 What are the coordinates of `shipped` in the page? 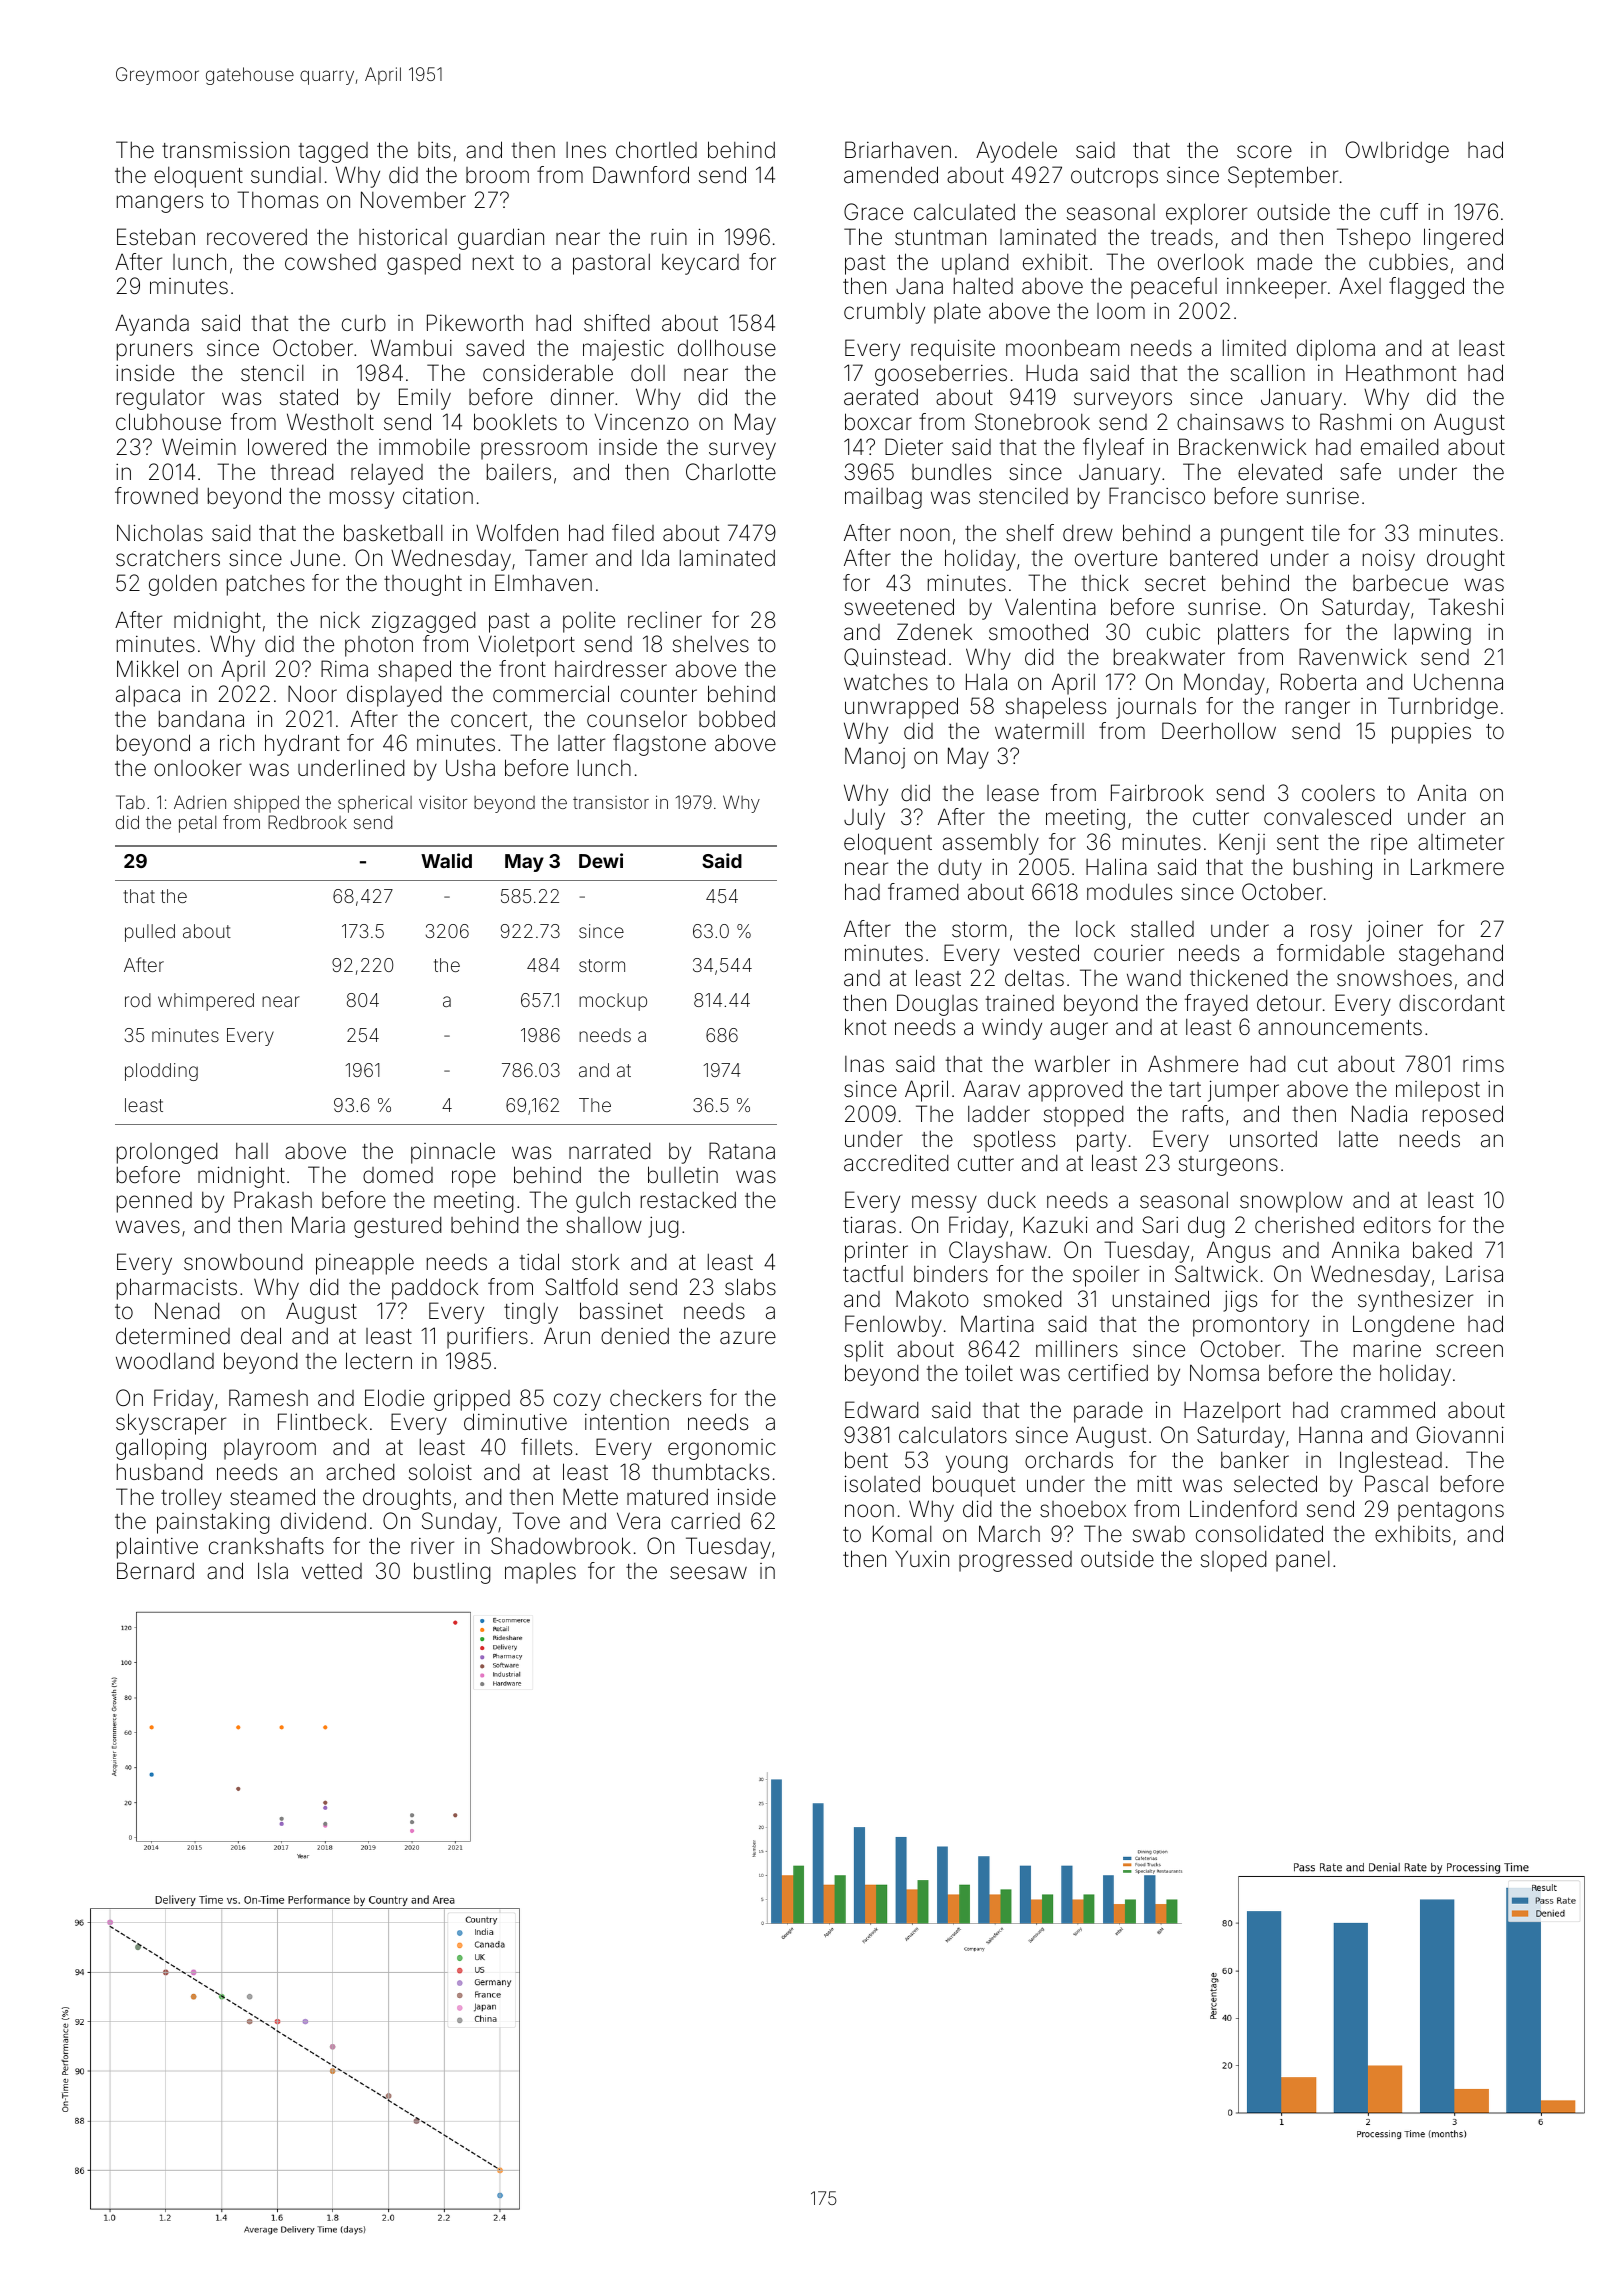 It's located at (266, 804).
